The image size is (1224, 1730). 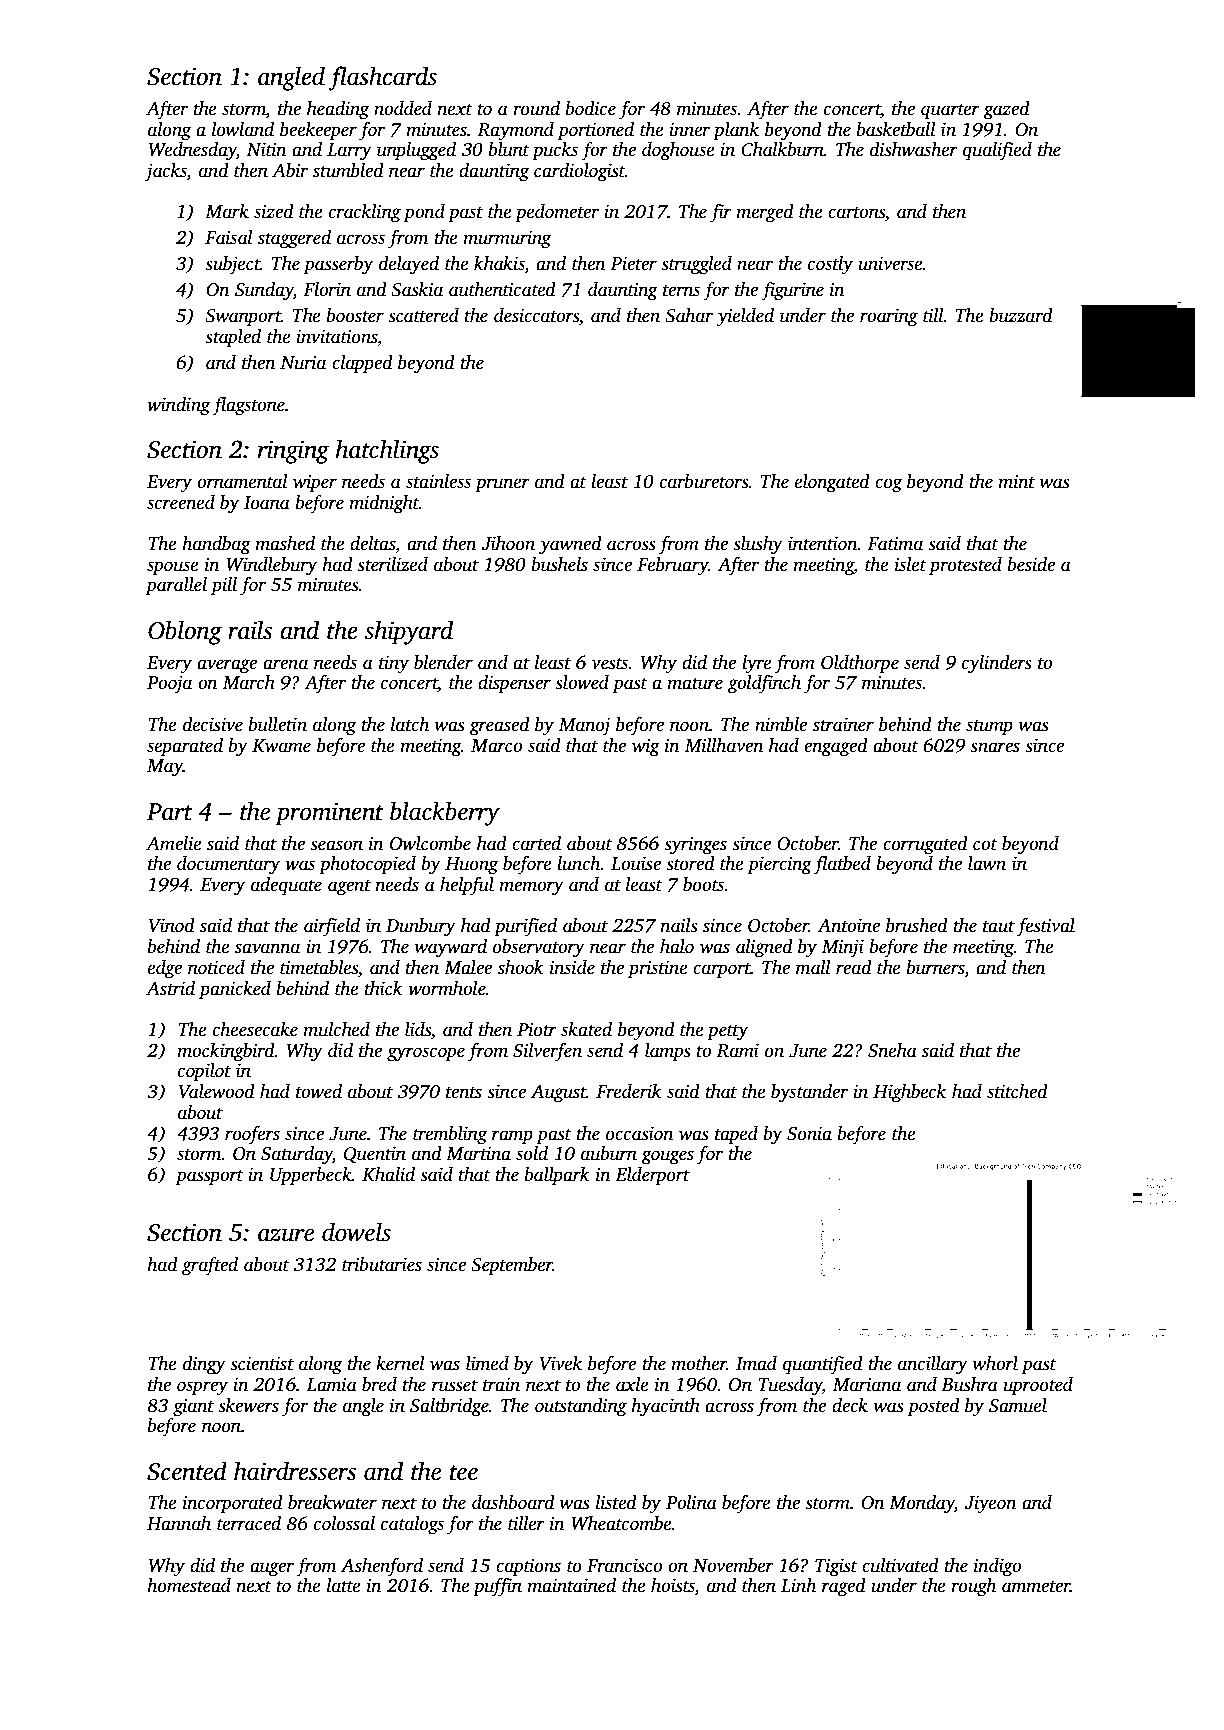 I want to click on hatchlings, so click(x=387, y=451).
